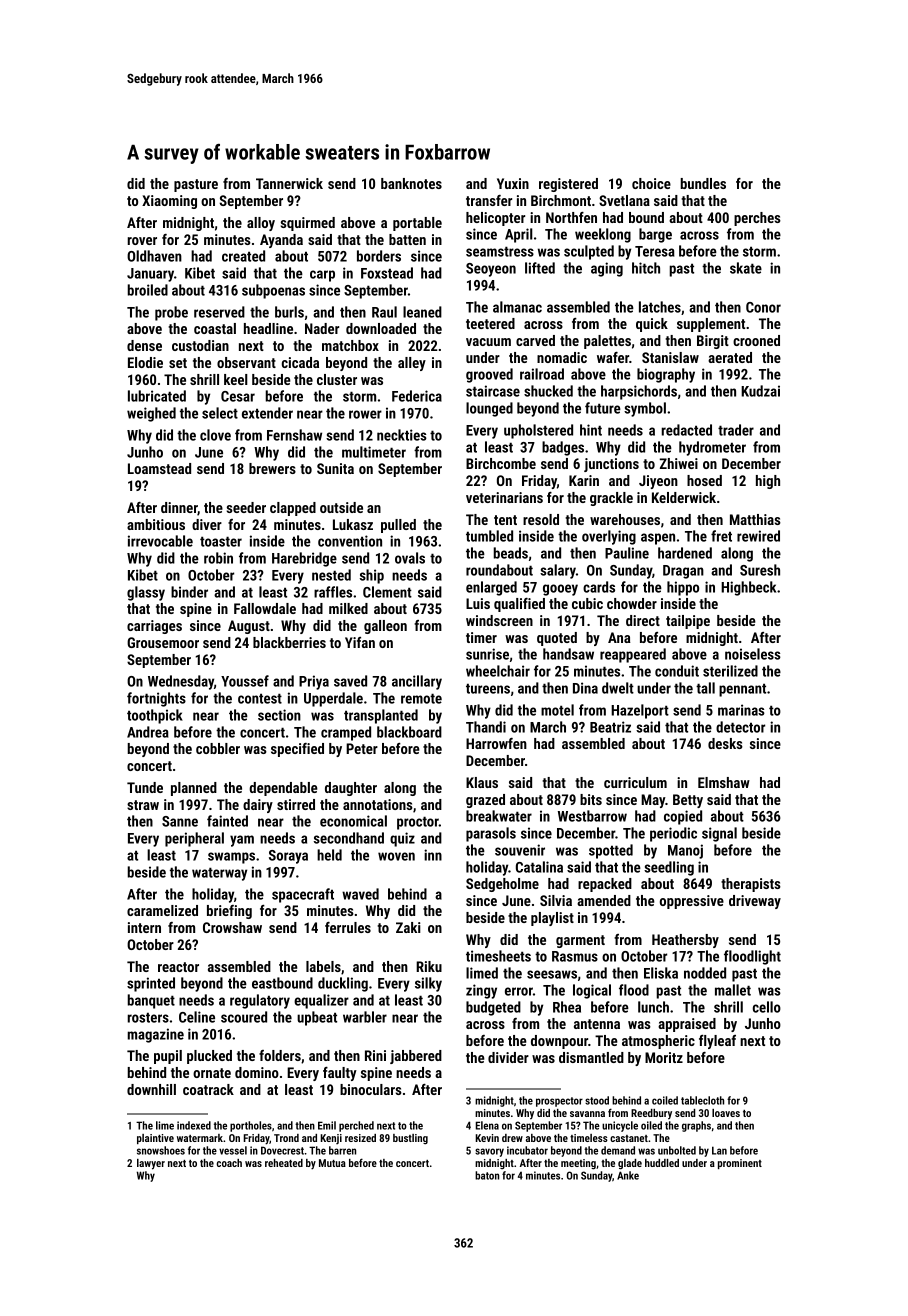 Image resolution: width=908 pixels, height=1316 pixels. I want to click on therapists, so click(751, 885).
